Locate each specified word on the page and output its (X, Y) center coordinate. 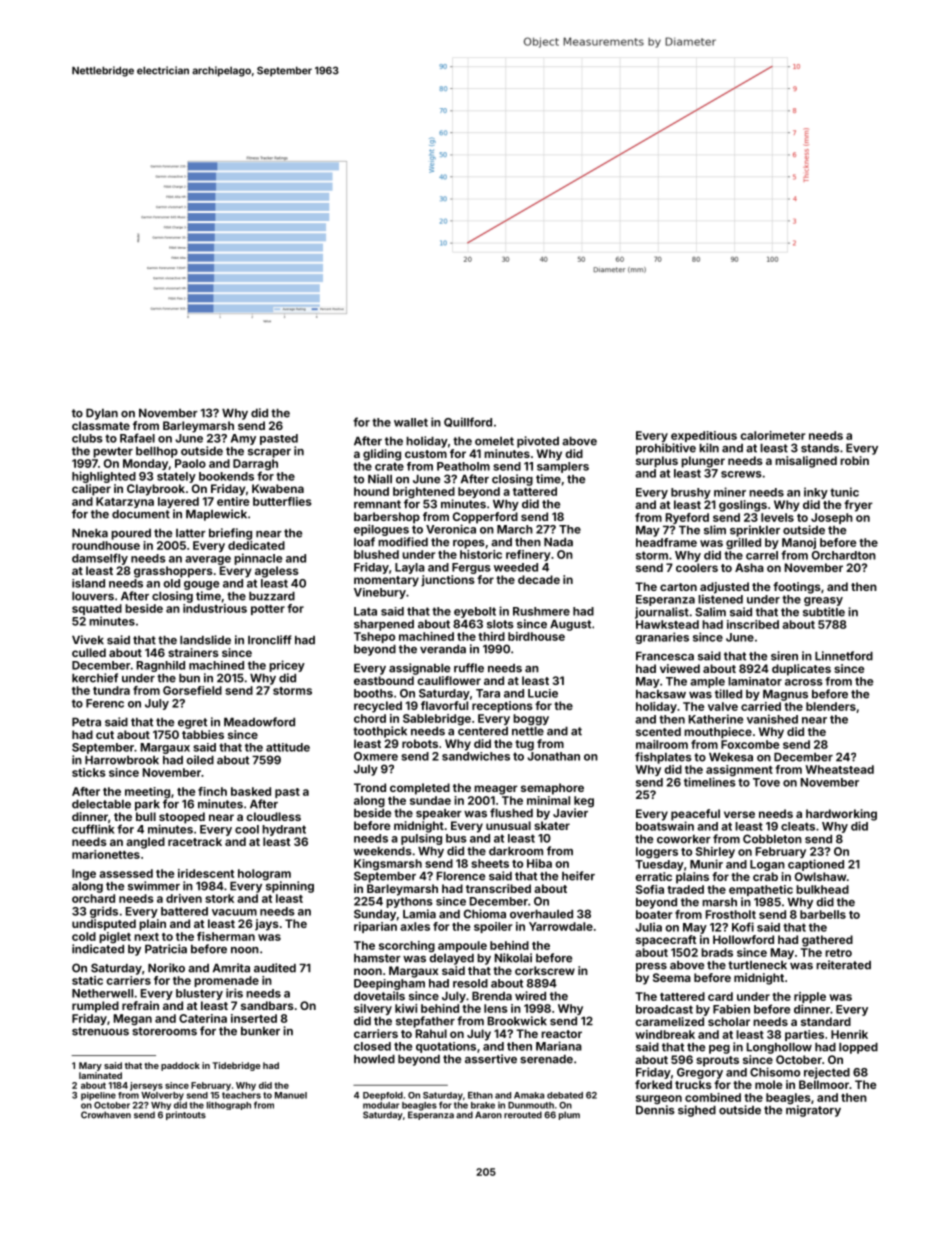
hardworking (841, 815)
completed (420, 789)
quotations (446, 1047)
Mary (90, 1066)
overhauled (541, 914)
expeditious (704, 436)
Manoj (799, 543)
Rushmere (541, 611)
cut (105, 735)
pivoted (538, 442)
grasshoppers (173, 572)
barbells (823, 914)
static (87, 980)
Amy (243, 439)
